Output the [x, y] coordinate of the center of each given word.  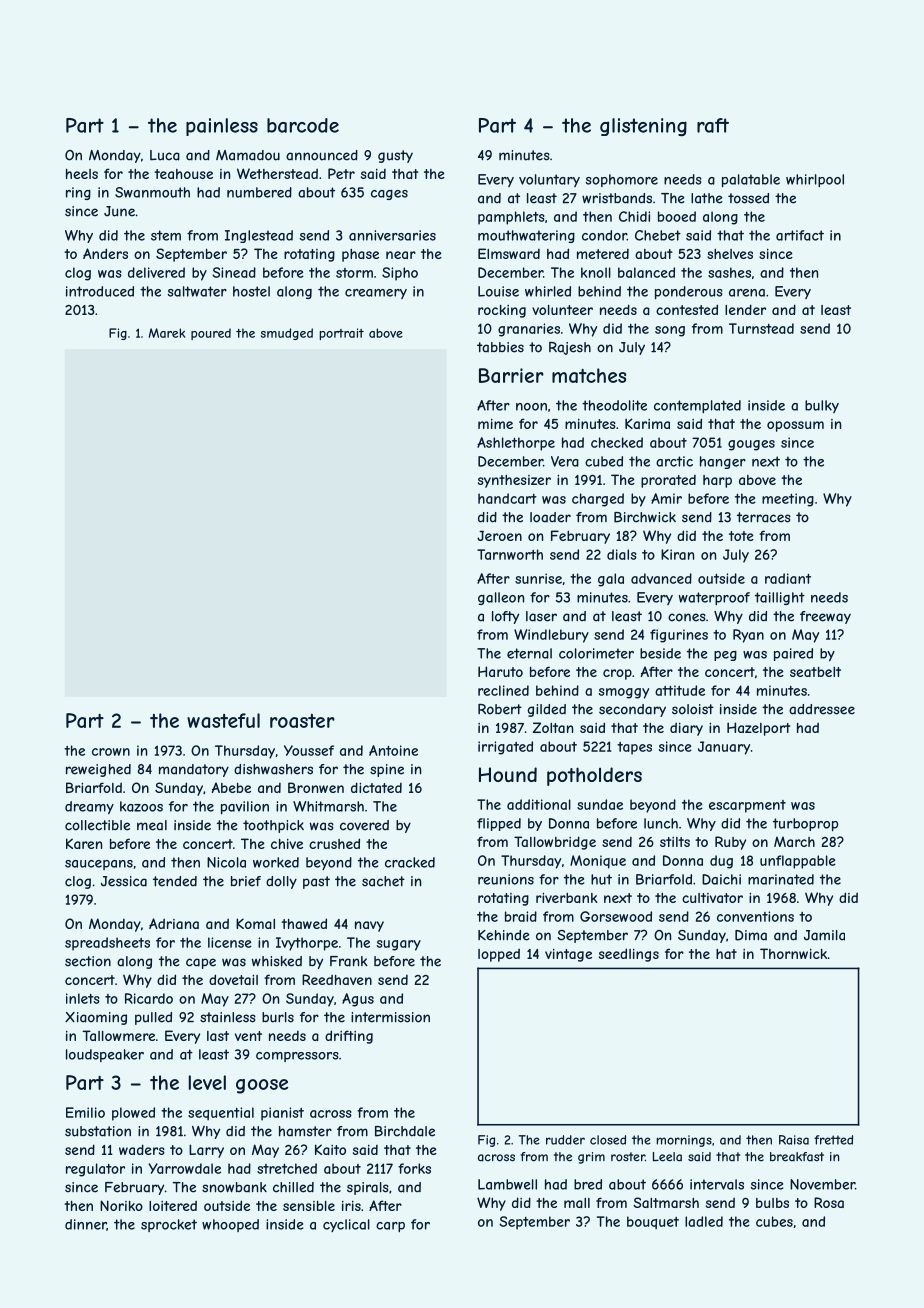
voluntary [549, 180]
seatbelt [815, 672]
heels [82, 174]
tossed [748, 198]
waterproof [714, 598]
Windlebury [551, 636]
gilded [546, 710]
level [207, 1082]
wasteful [223, 720]
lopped [499, 955]
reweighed [98, 770]
